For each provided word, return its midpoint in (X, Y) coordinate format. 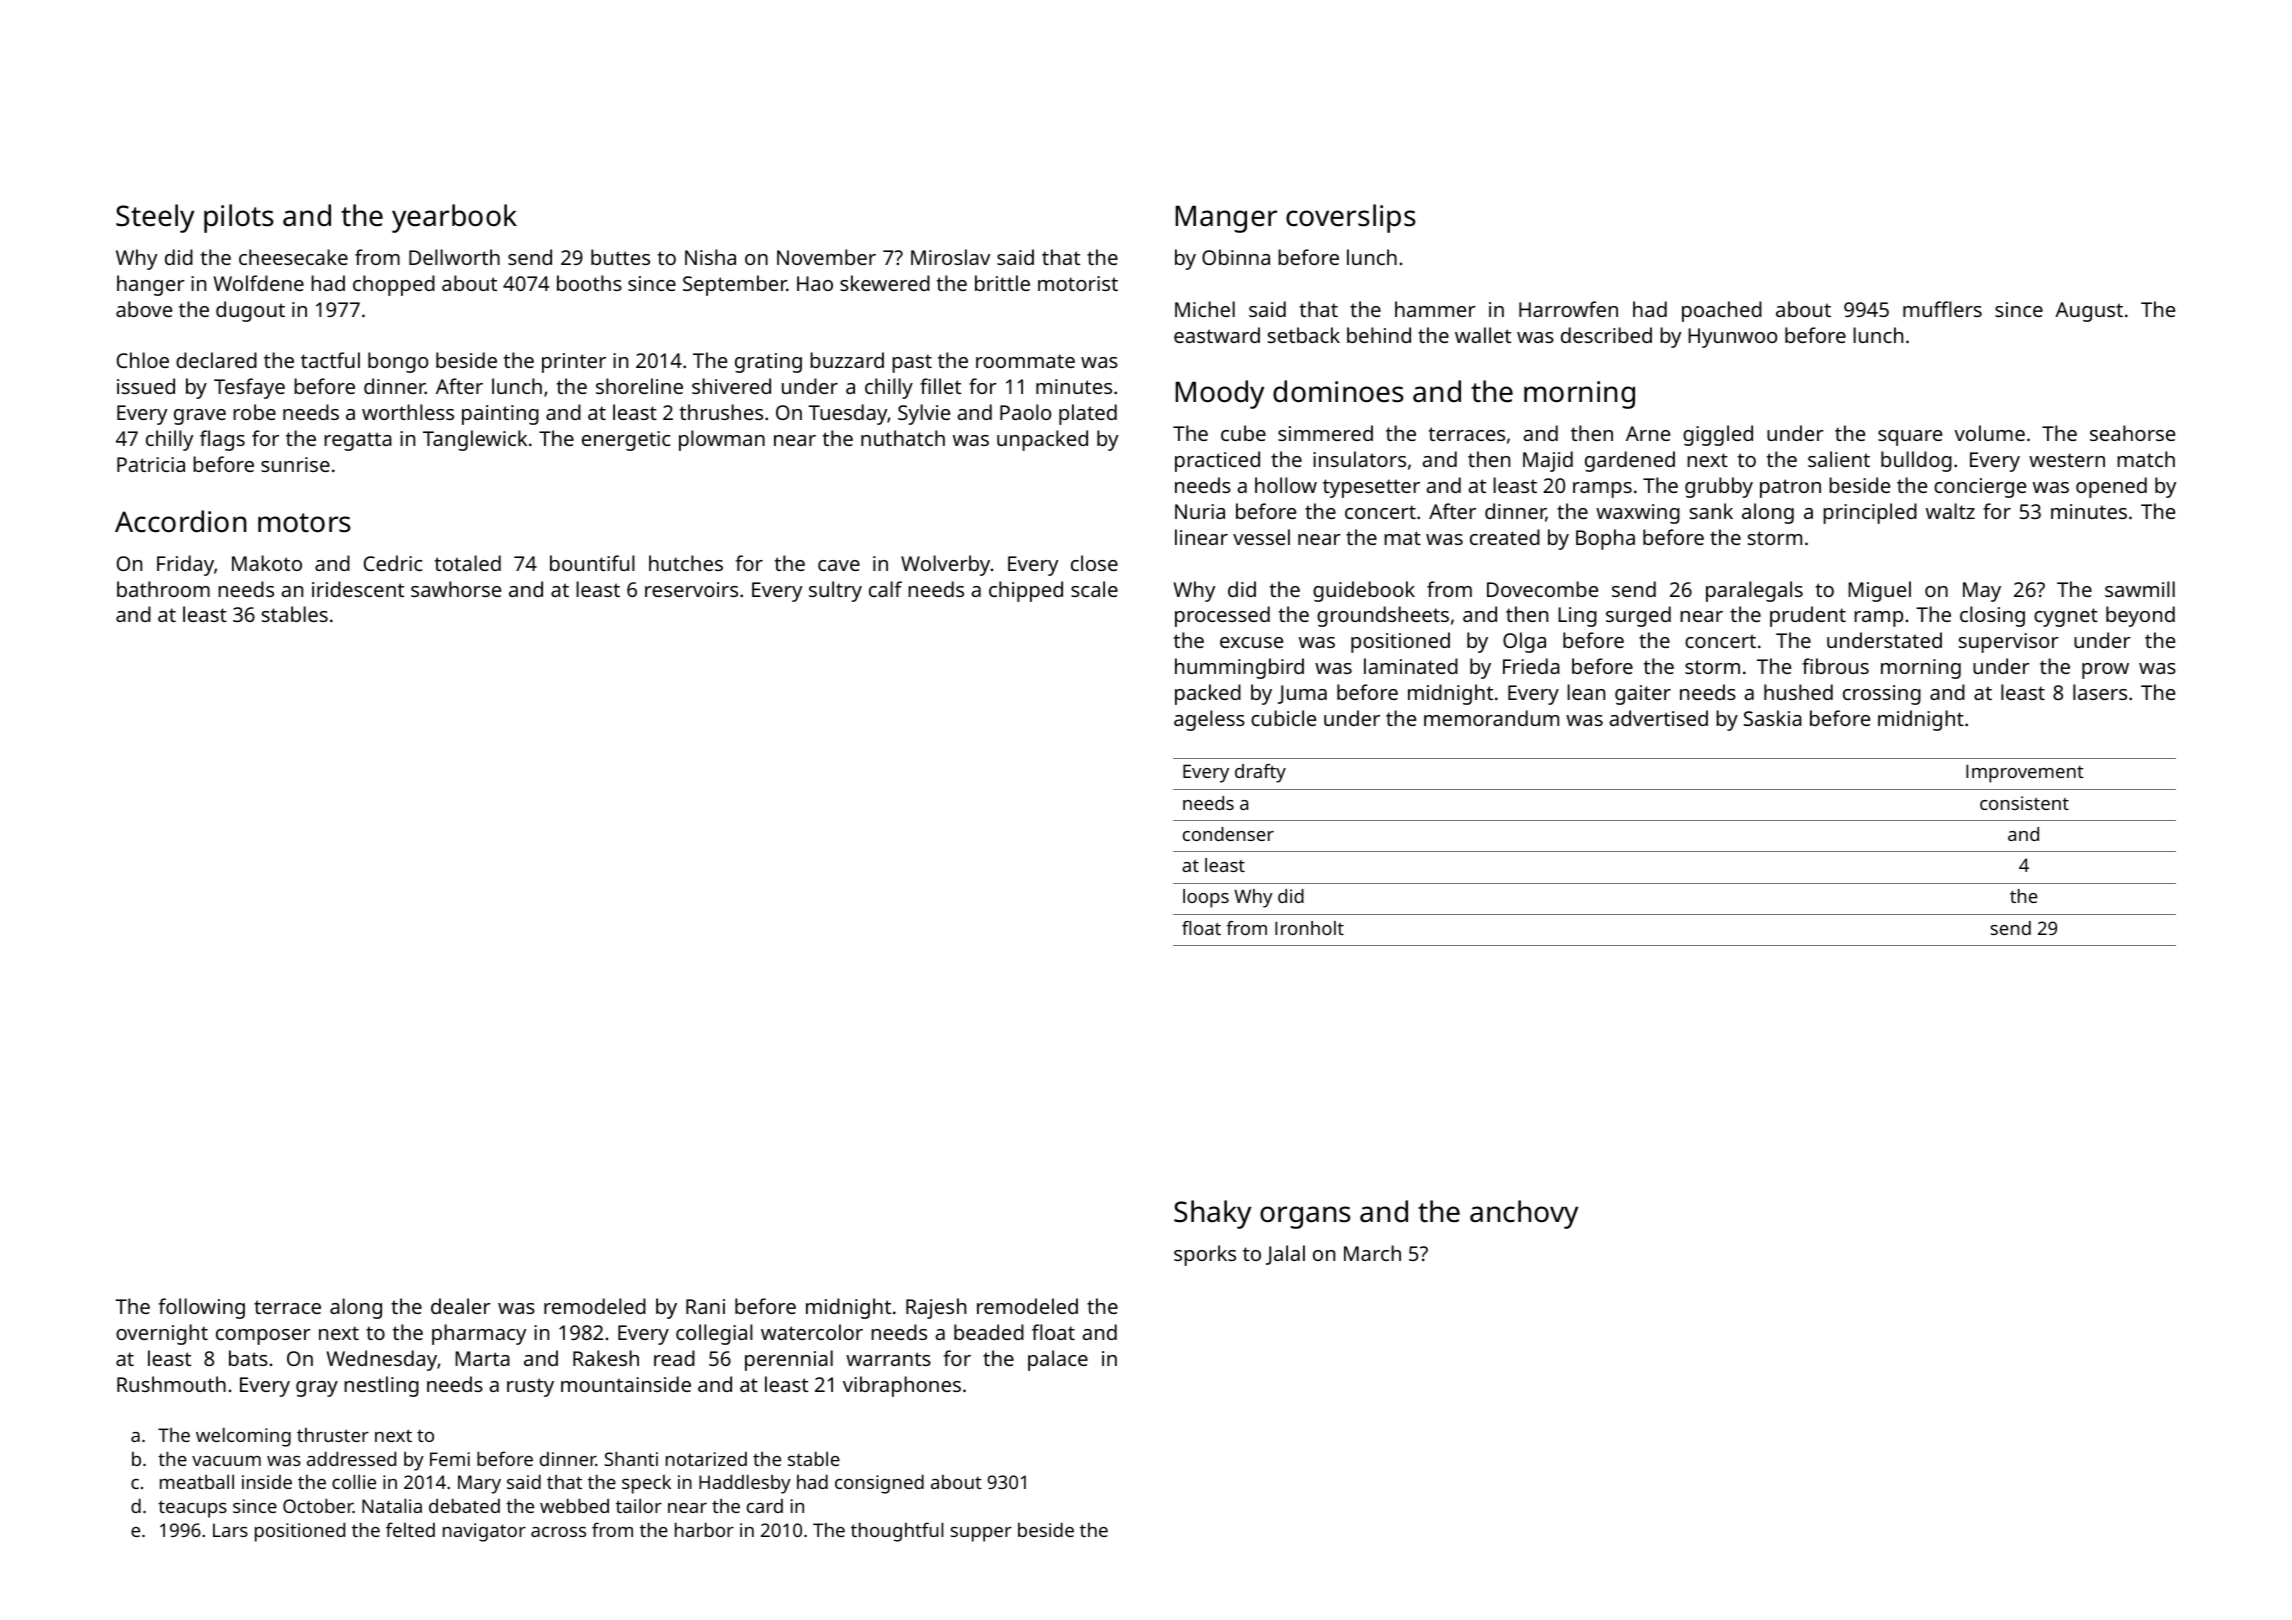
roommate (1025, 361)
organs (1305, 1217)
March (1372, 1253)
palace (1058, 1360)
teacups (192, 1509)
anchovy (1524, 1214)
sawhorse (456, 589)
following (202, 1308)
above (144, 309)
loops (1206, 898)
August (2089, 312)
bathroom (163, 589)
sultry (835, 591)
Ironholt (1309, 928)
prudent (1808, 616)
